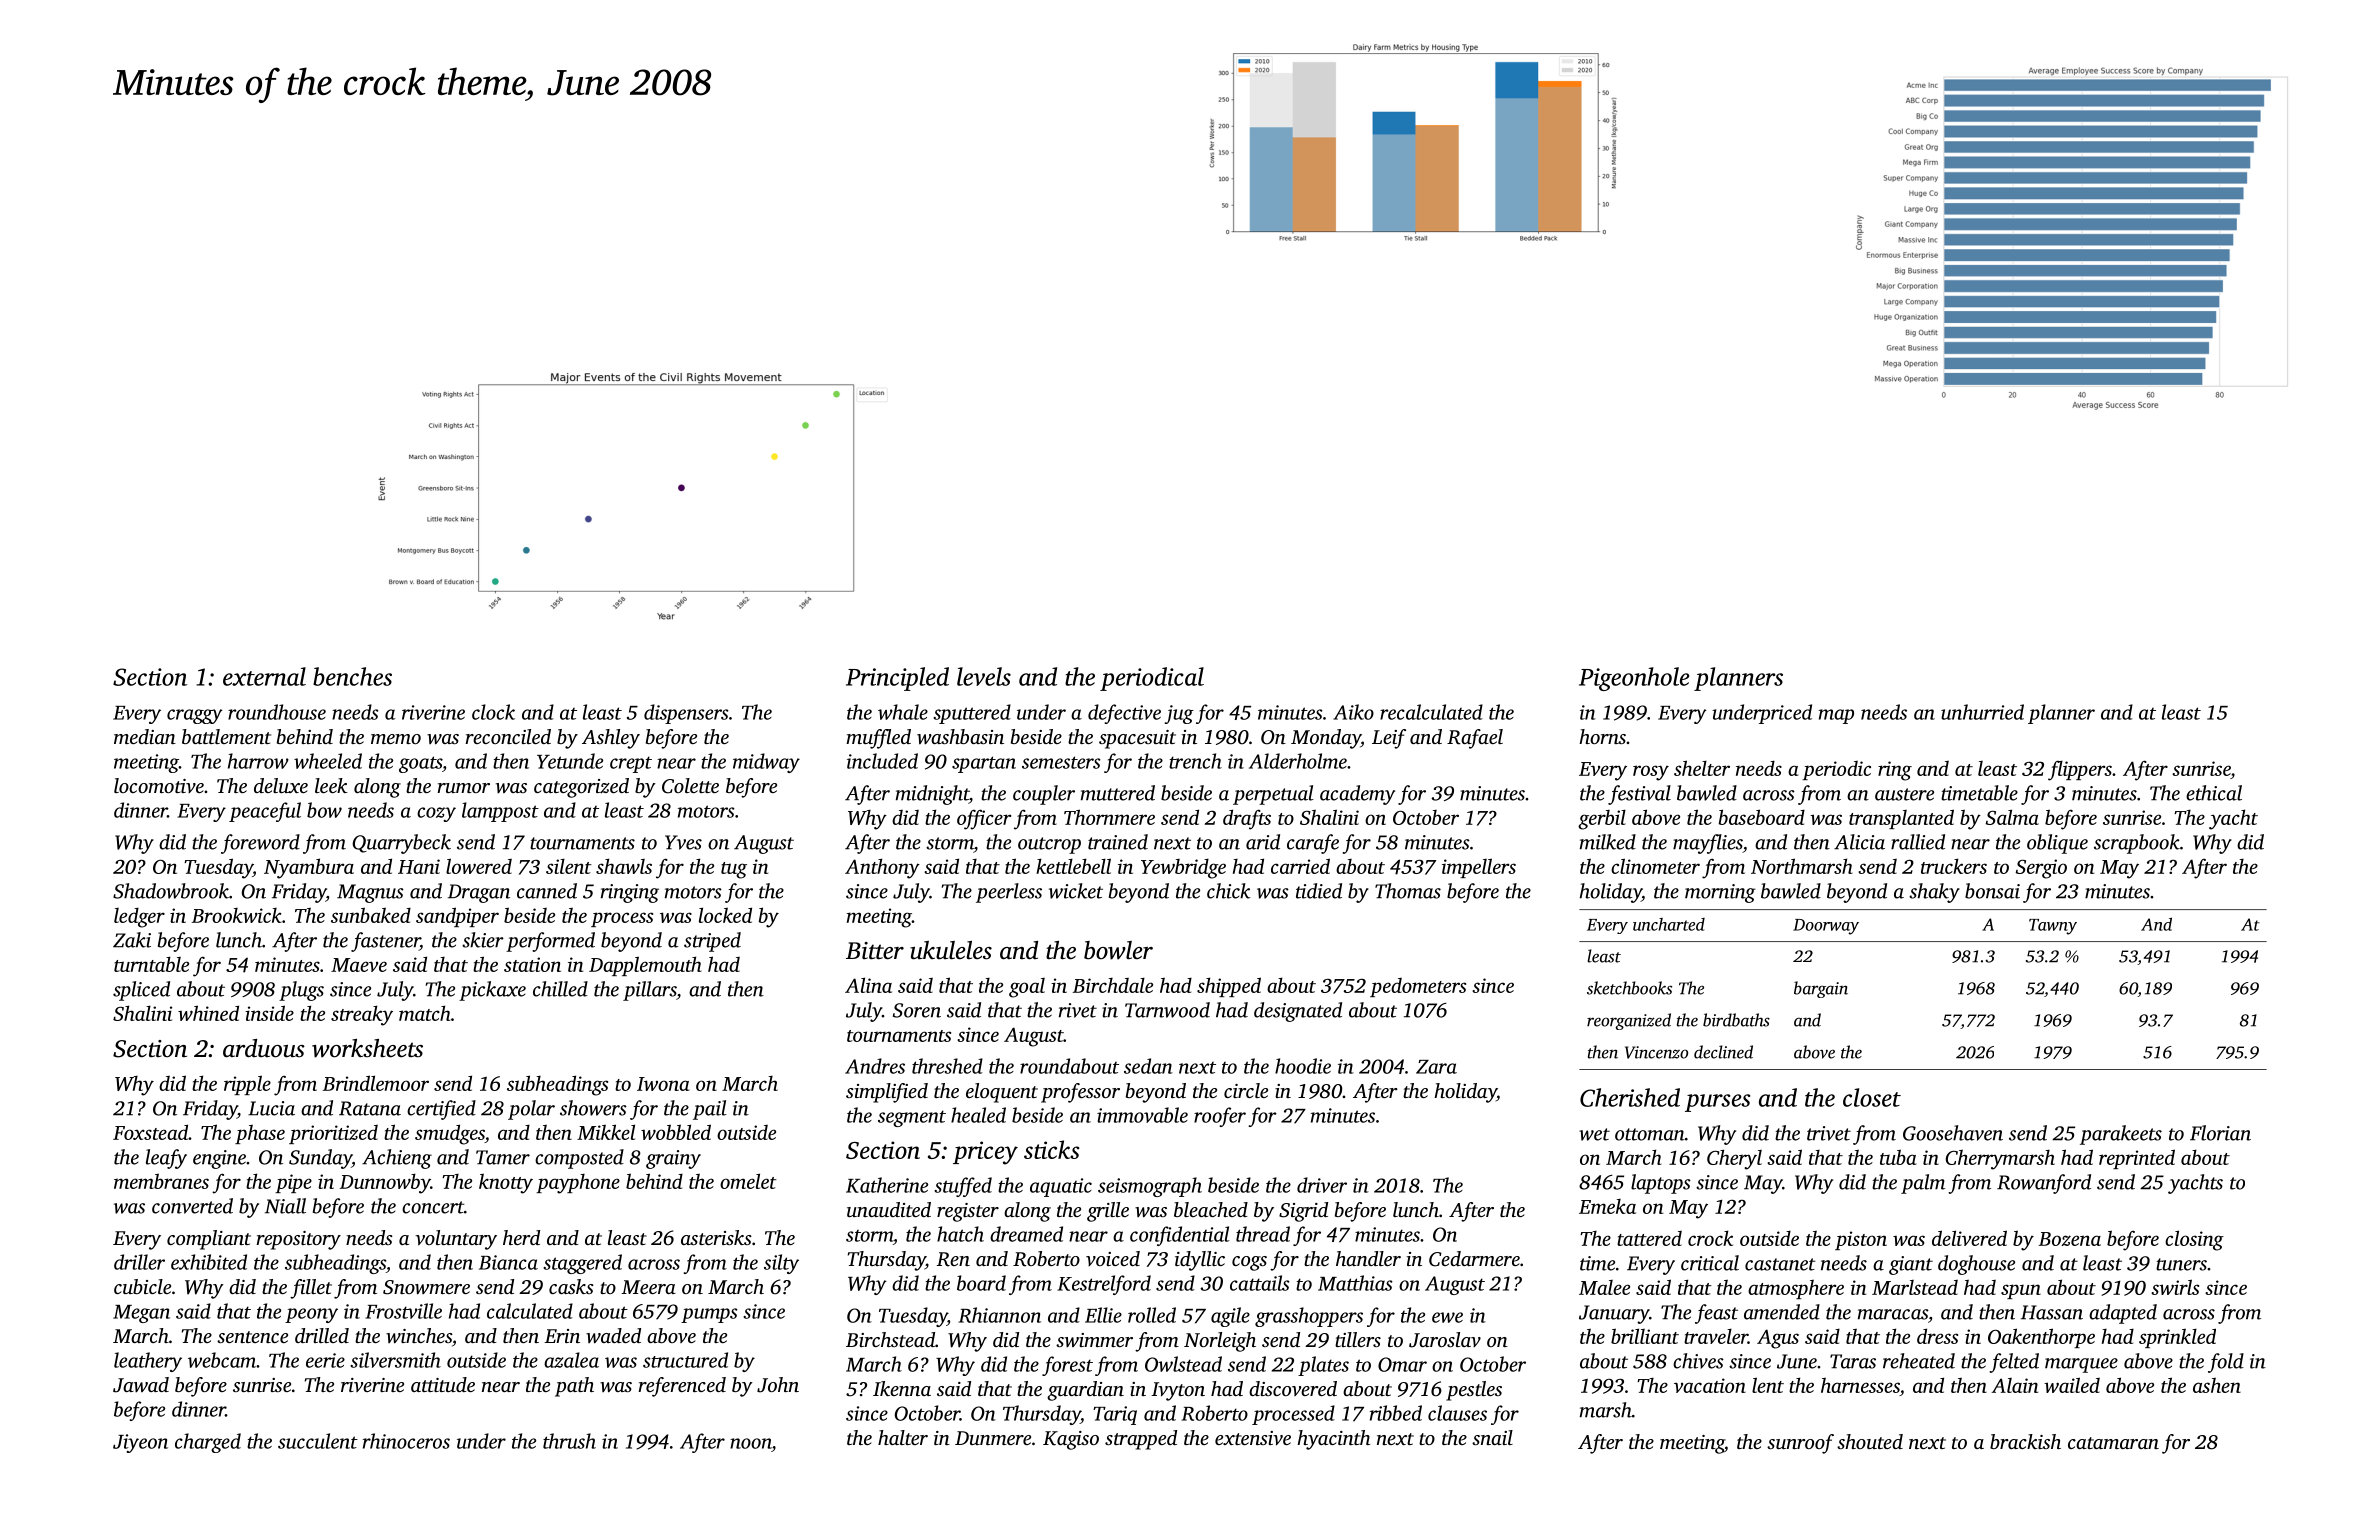 This screenshot has height=1540, width=2380. Describe the element at coordinates (2220, 1133) in the screenshot. I see `Florian` at that location.
